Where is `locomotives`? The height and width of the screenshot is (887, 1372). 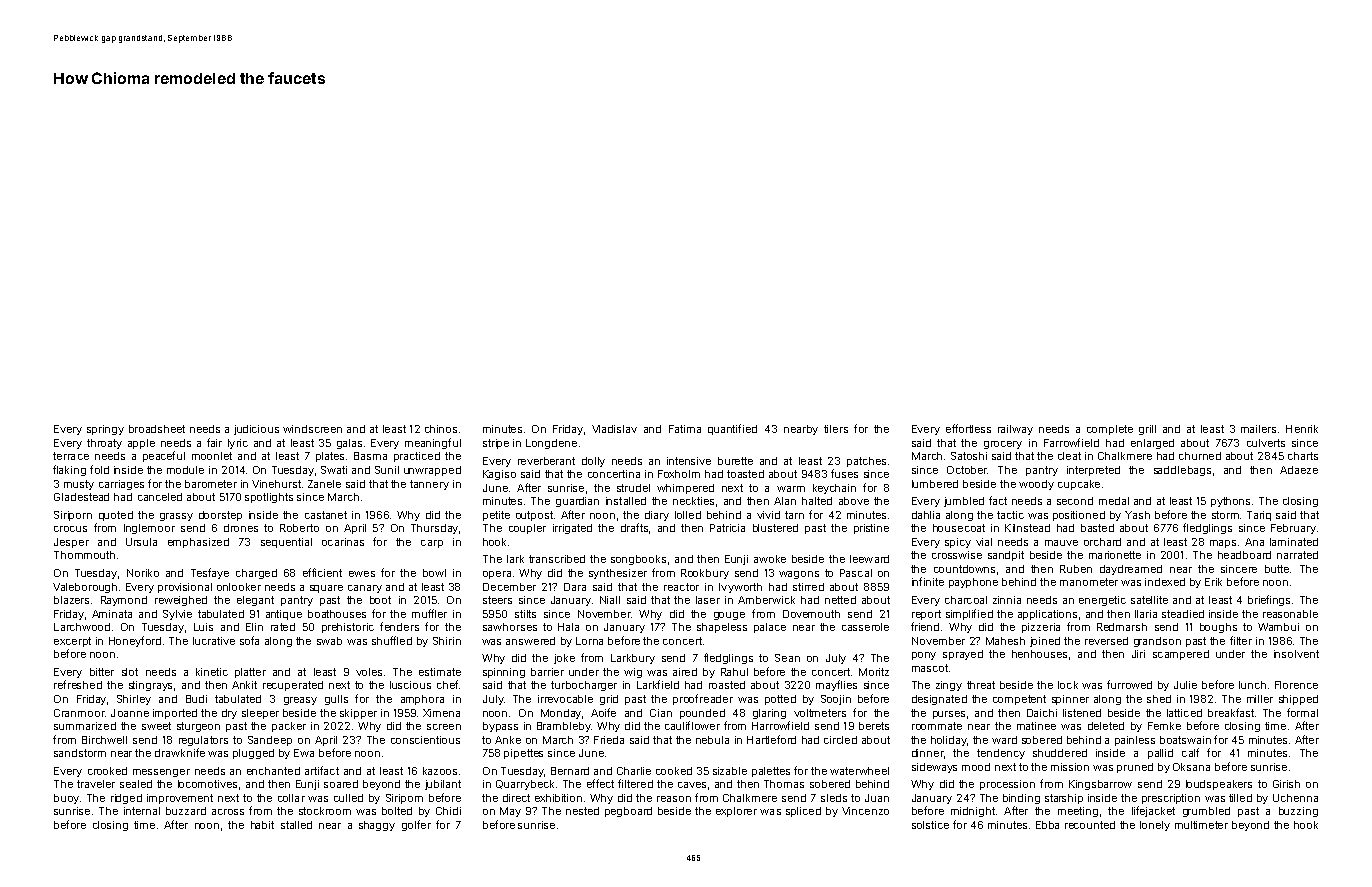
locomotives is located at coordinates (207, 784).
